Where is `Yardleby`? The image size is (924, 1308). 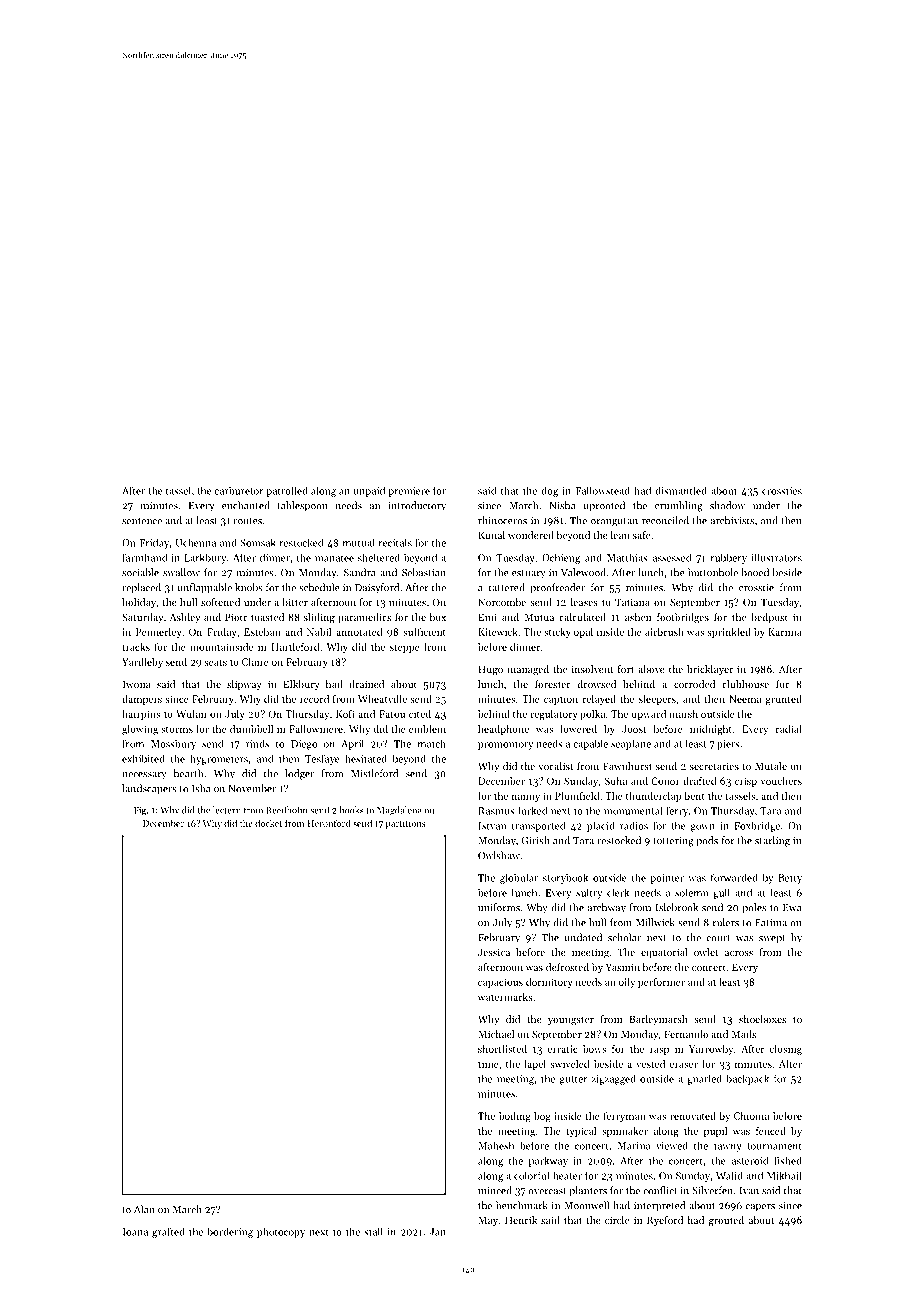
Yardleby is located at coordinates (142, 663).
